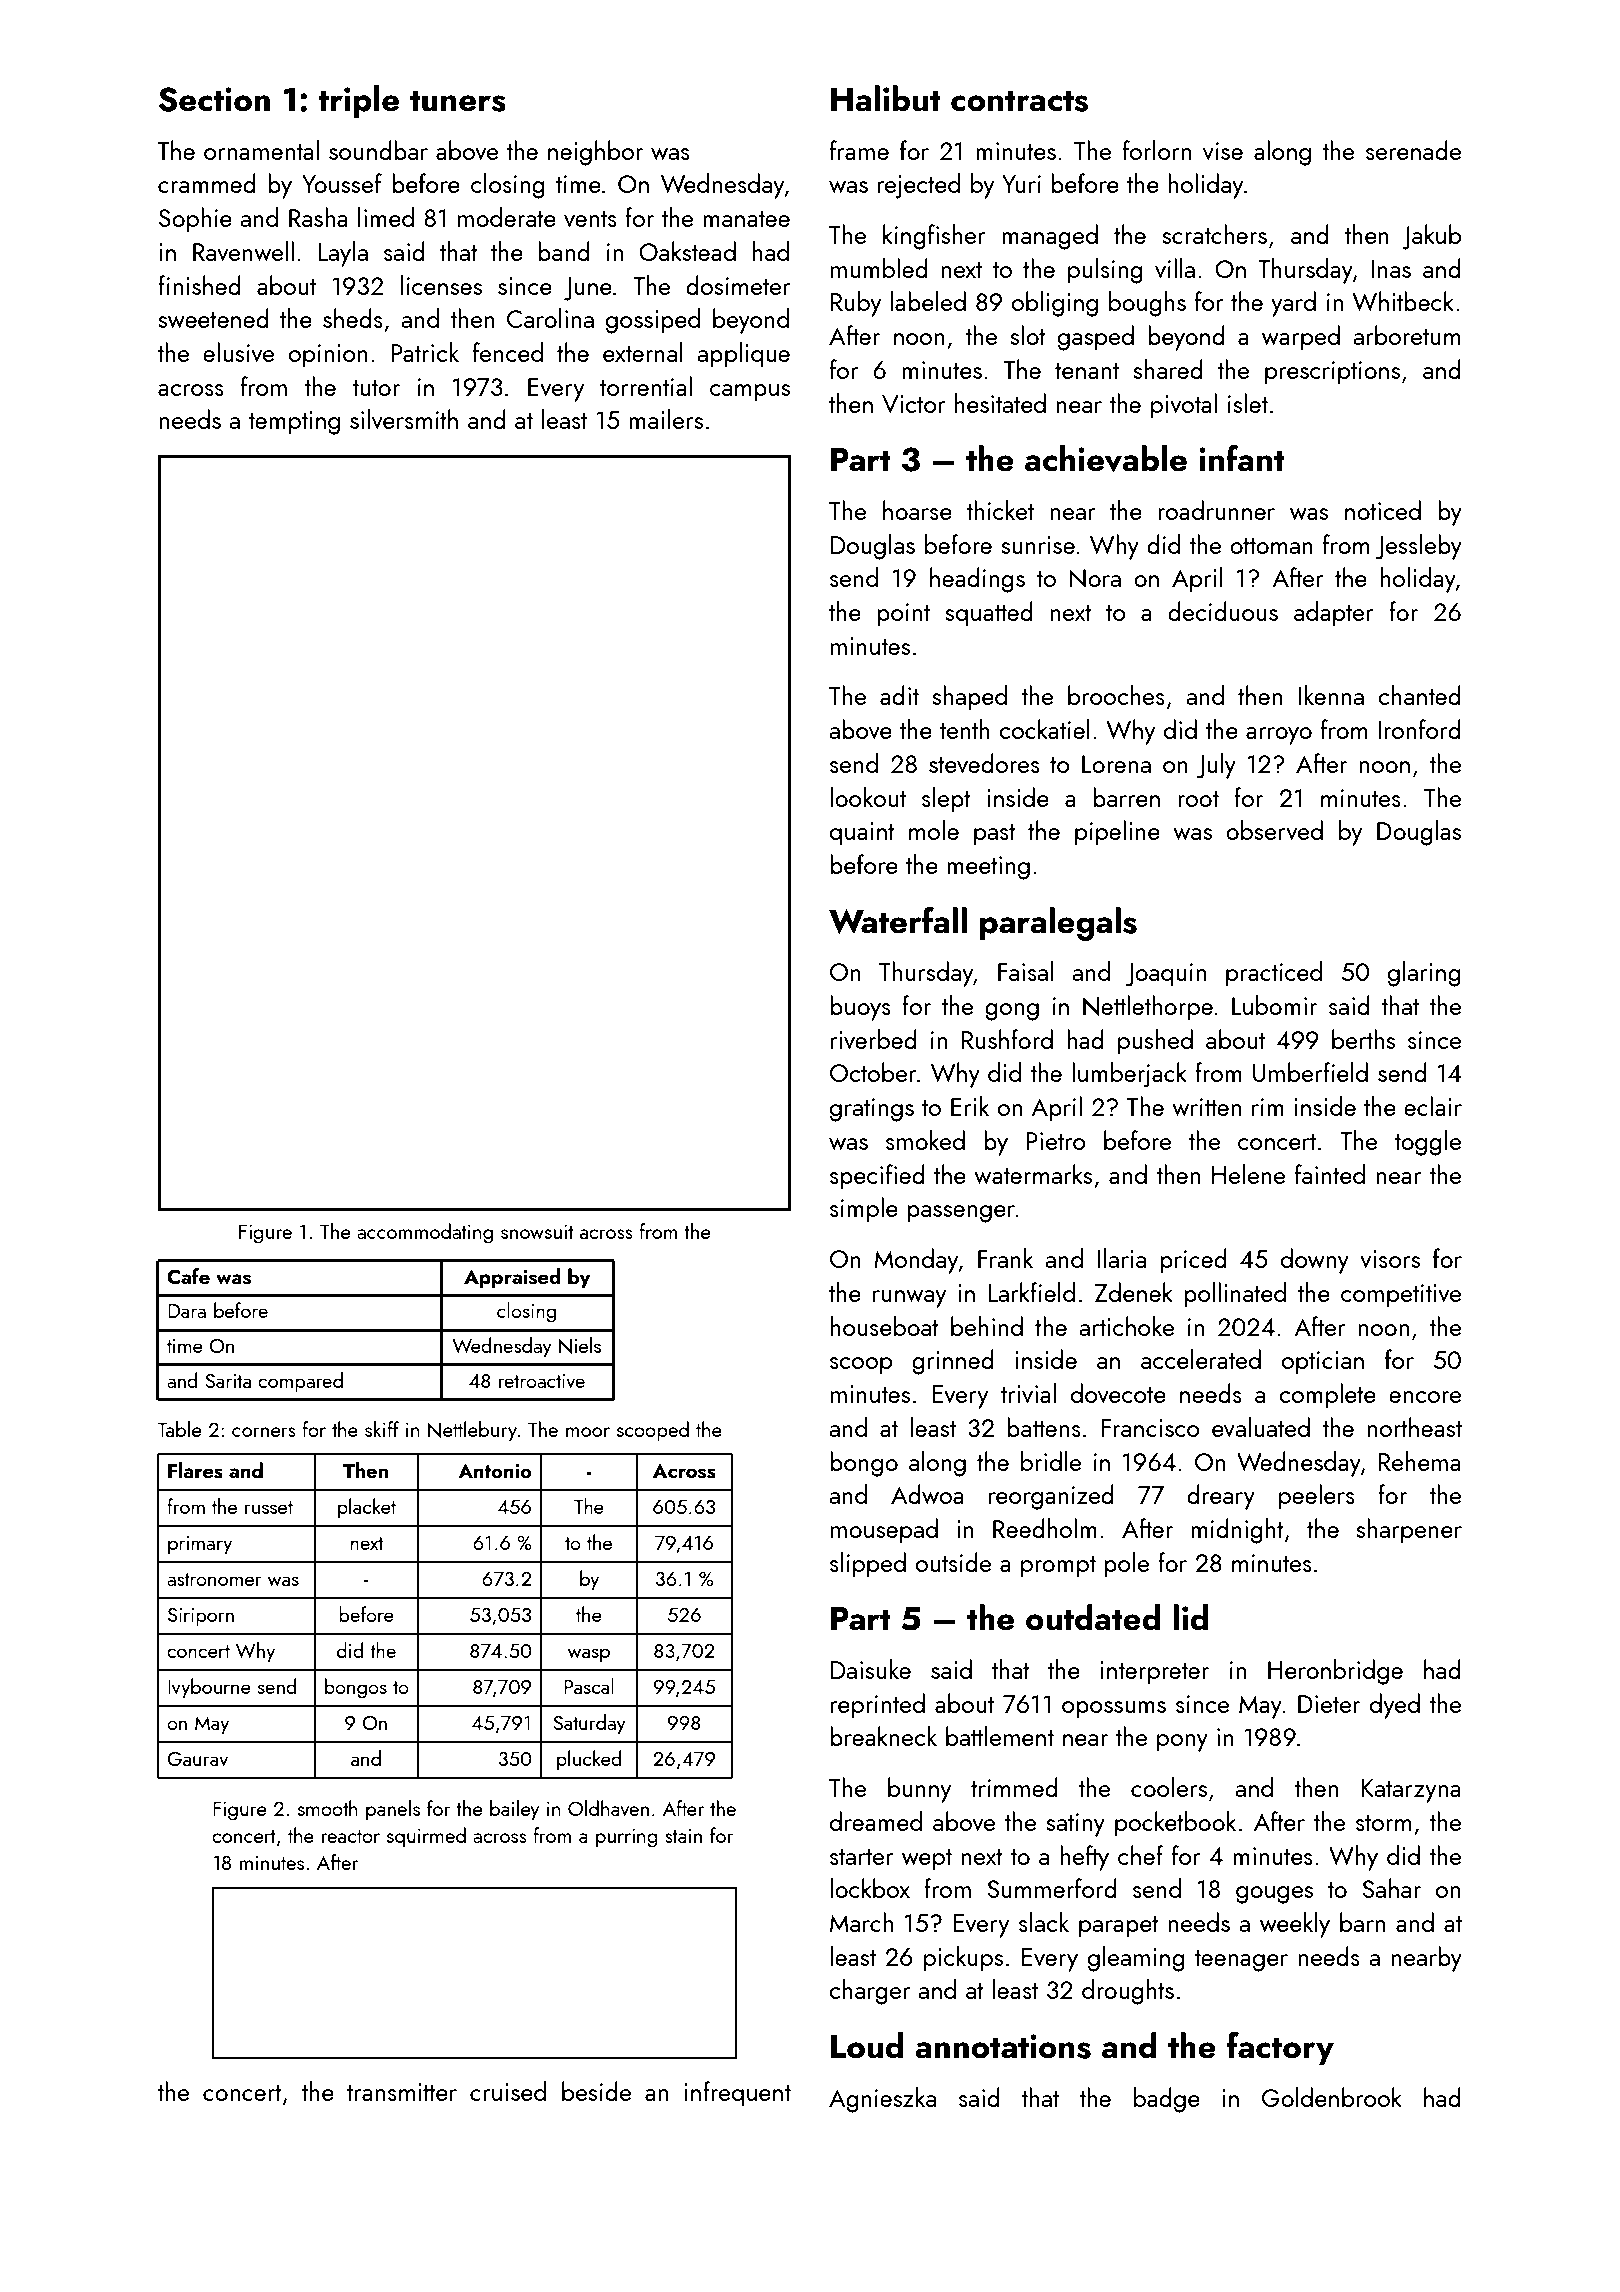  I want to click on panels, so click(393, 1810).
